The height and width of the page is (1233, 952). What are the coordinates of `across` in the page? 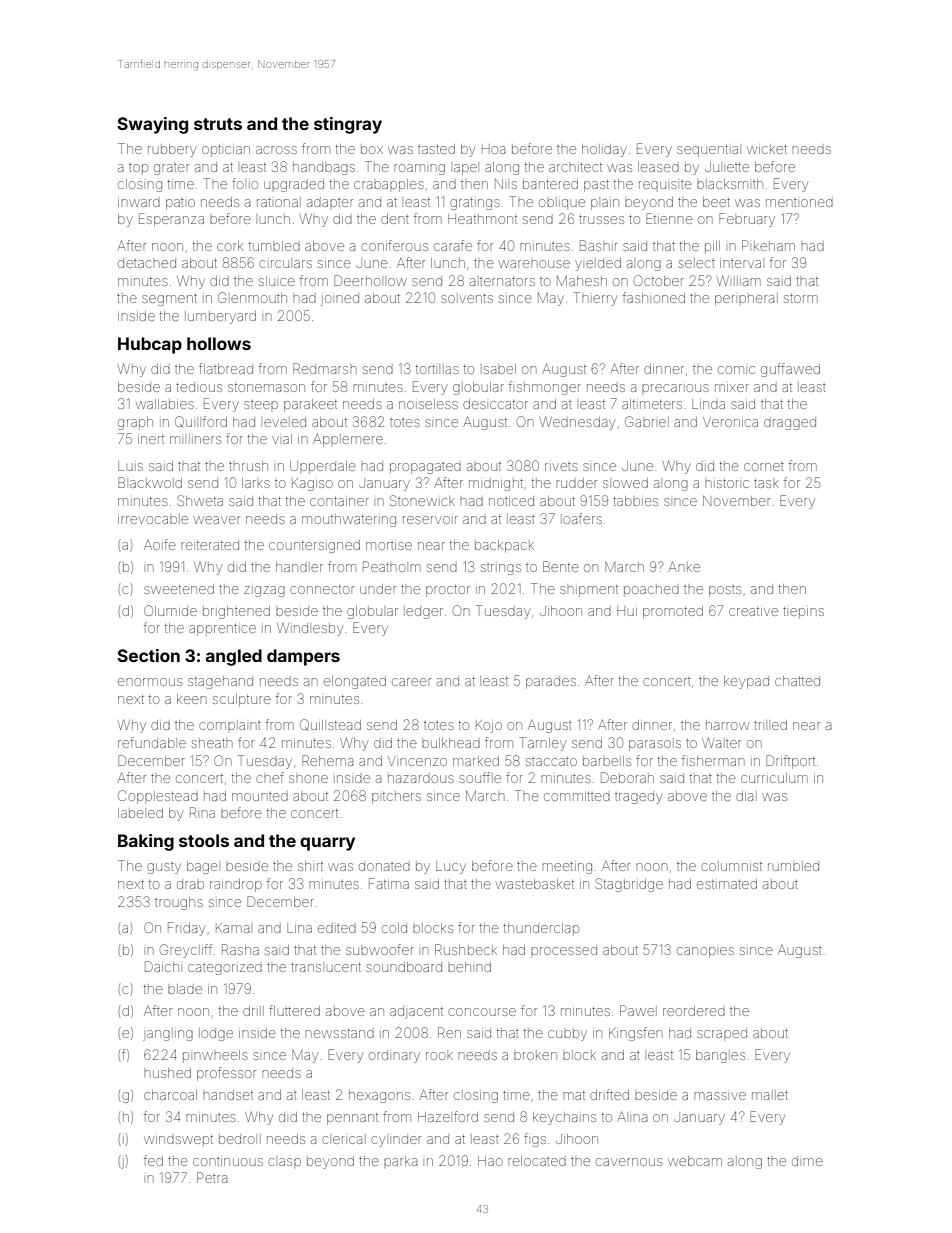 It's located at (276, 150).
